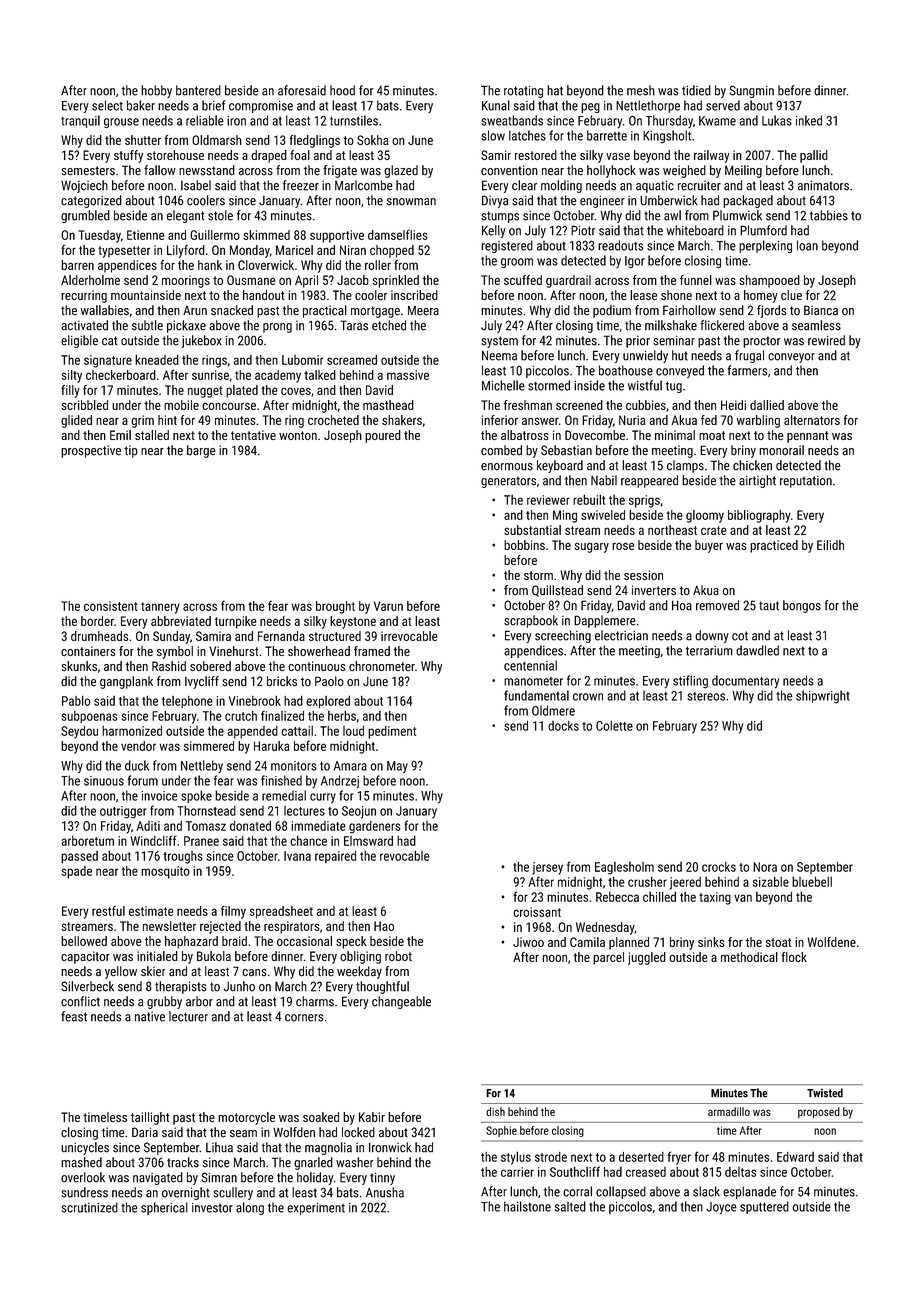 This document has width=924, height=1308. Describe the element at coordinates (138, 746) in the document. I see `vendor` at that location.
